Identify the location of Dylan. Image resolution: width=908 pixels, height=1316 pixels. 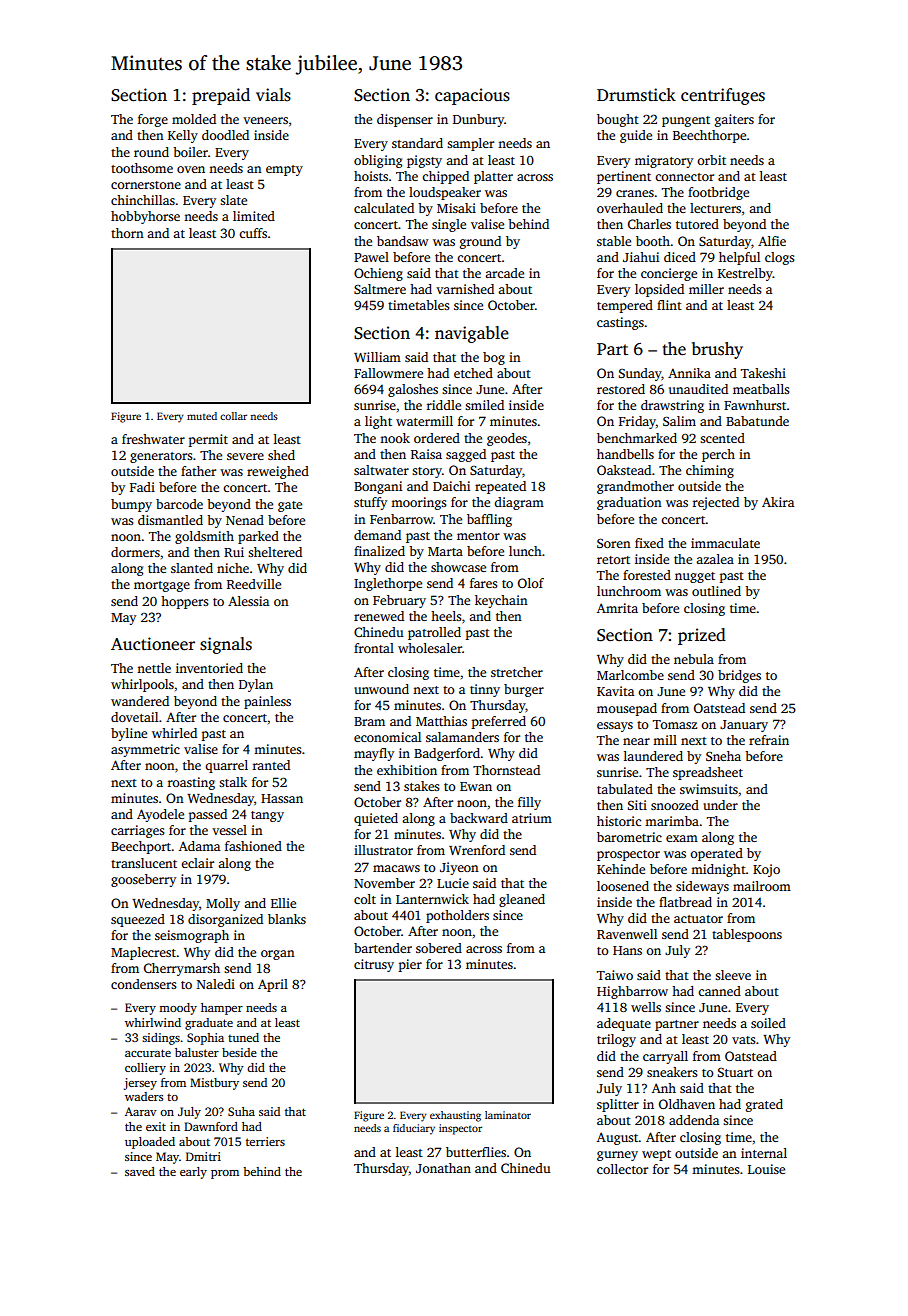
(256, 685).
